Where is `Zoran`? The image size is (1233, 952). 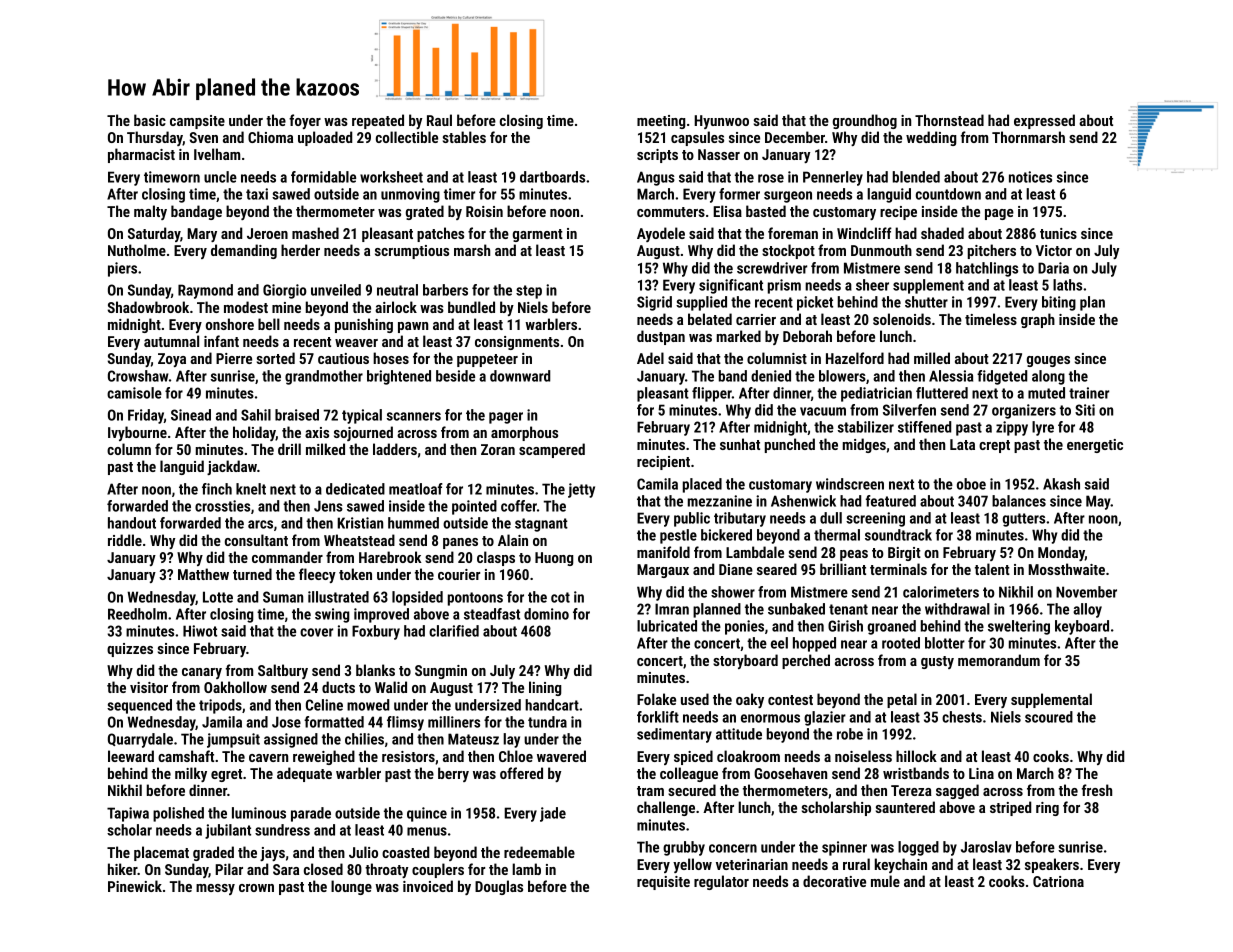
Zoran is located at coordinates (498, 449).
